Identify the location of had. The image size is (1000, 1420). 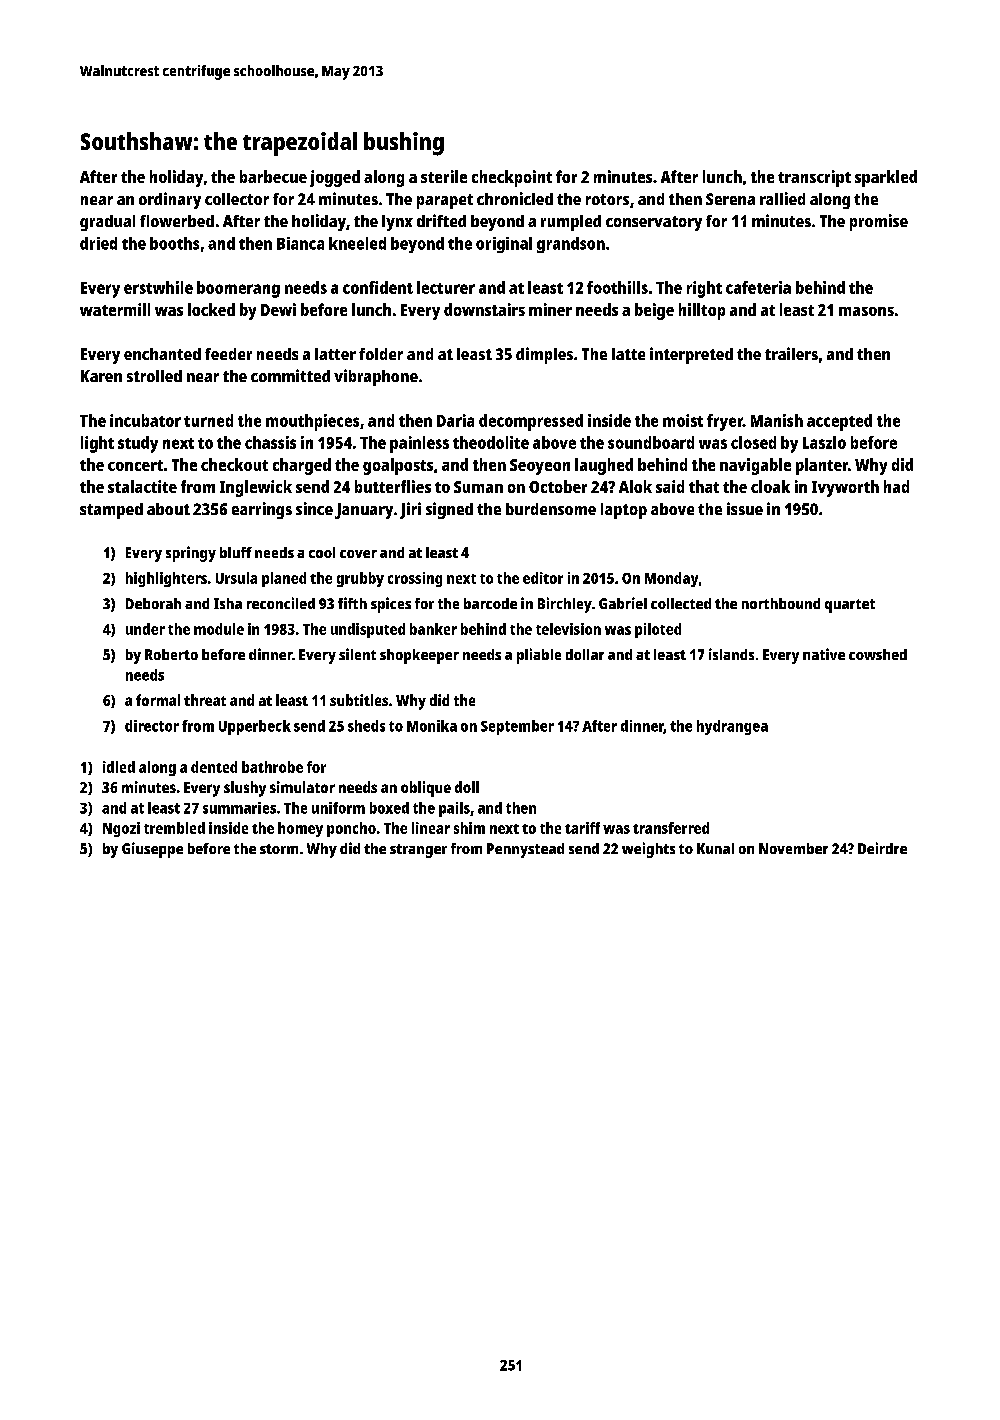
(896, 486).
